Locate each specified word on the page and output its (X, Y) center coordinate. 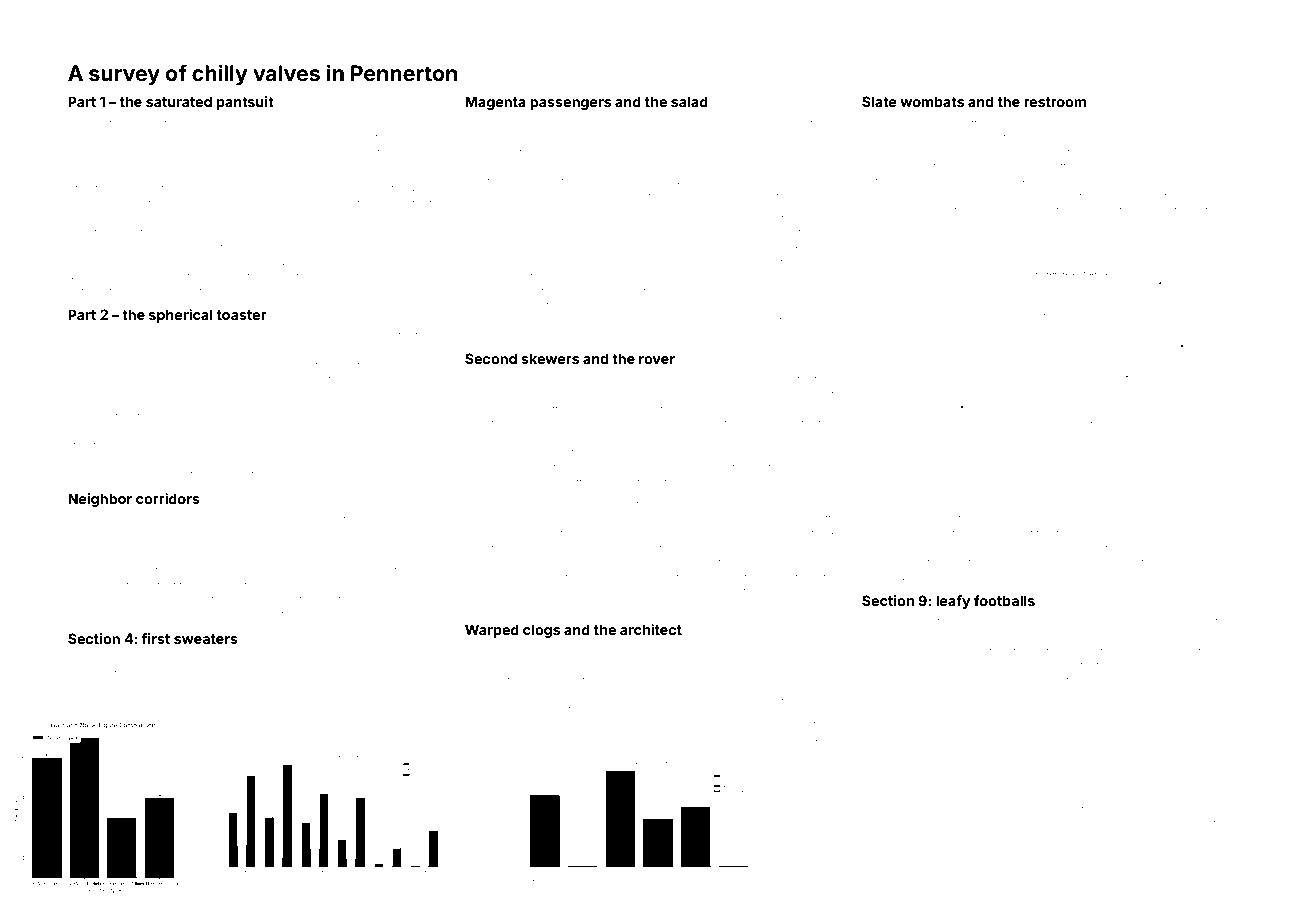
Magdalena (1023, 667)
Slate (879, 101)
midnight (922, 653)
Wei (76, 417)
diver (941, 519)
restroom (1055, 102)
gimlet (150, 676)
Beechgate (1037, 212)
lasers (481, 696)
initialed (531, 739)
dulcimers (327, 674)
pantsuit (245, 103)
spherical (181, 316)
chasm (753, 483)
